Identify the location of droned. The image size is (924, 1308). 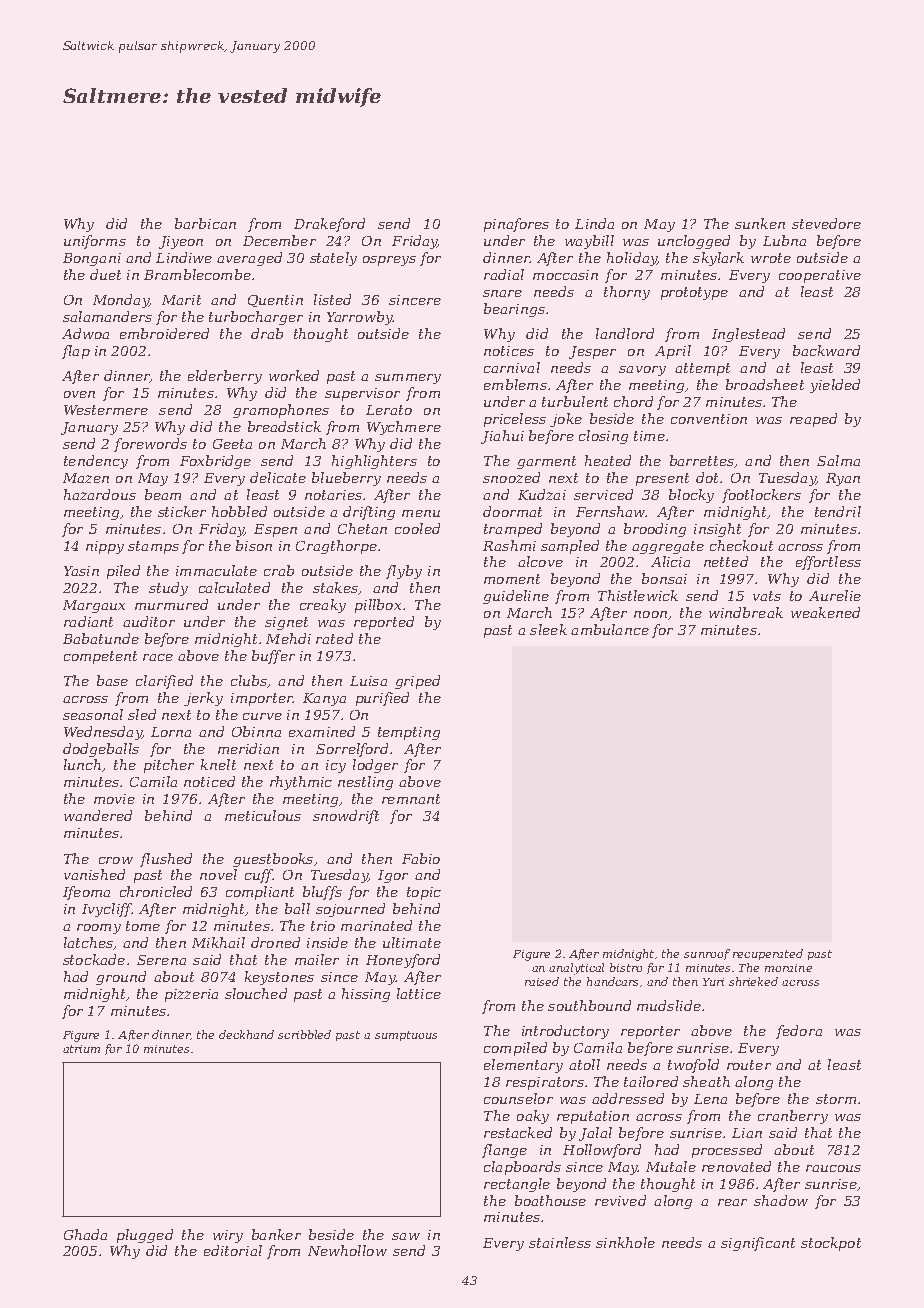
(275, 942).
